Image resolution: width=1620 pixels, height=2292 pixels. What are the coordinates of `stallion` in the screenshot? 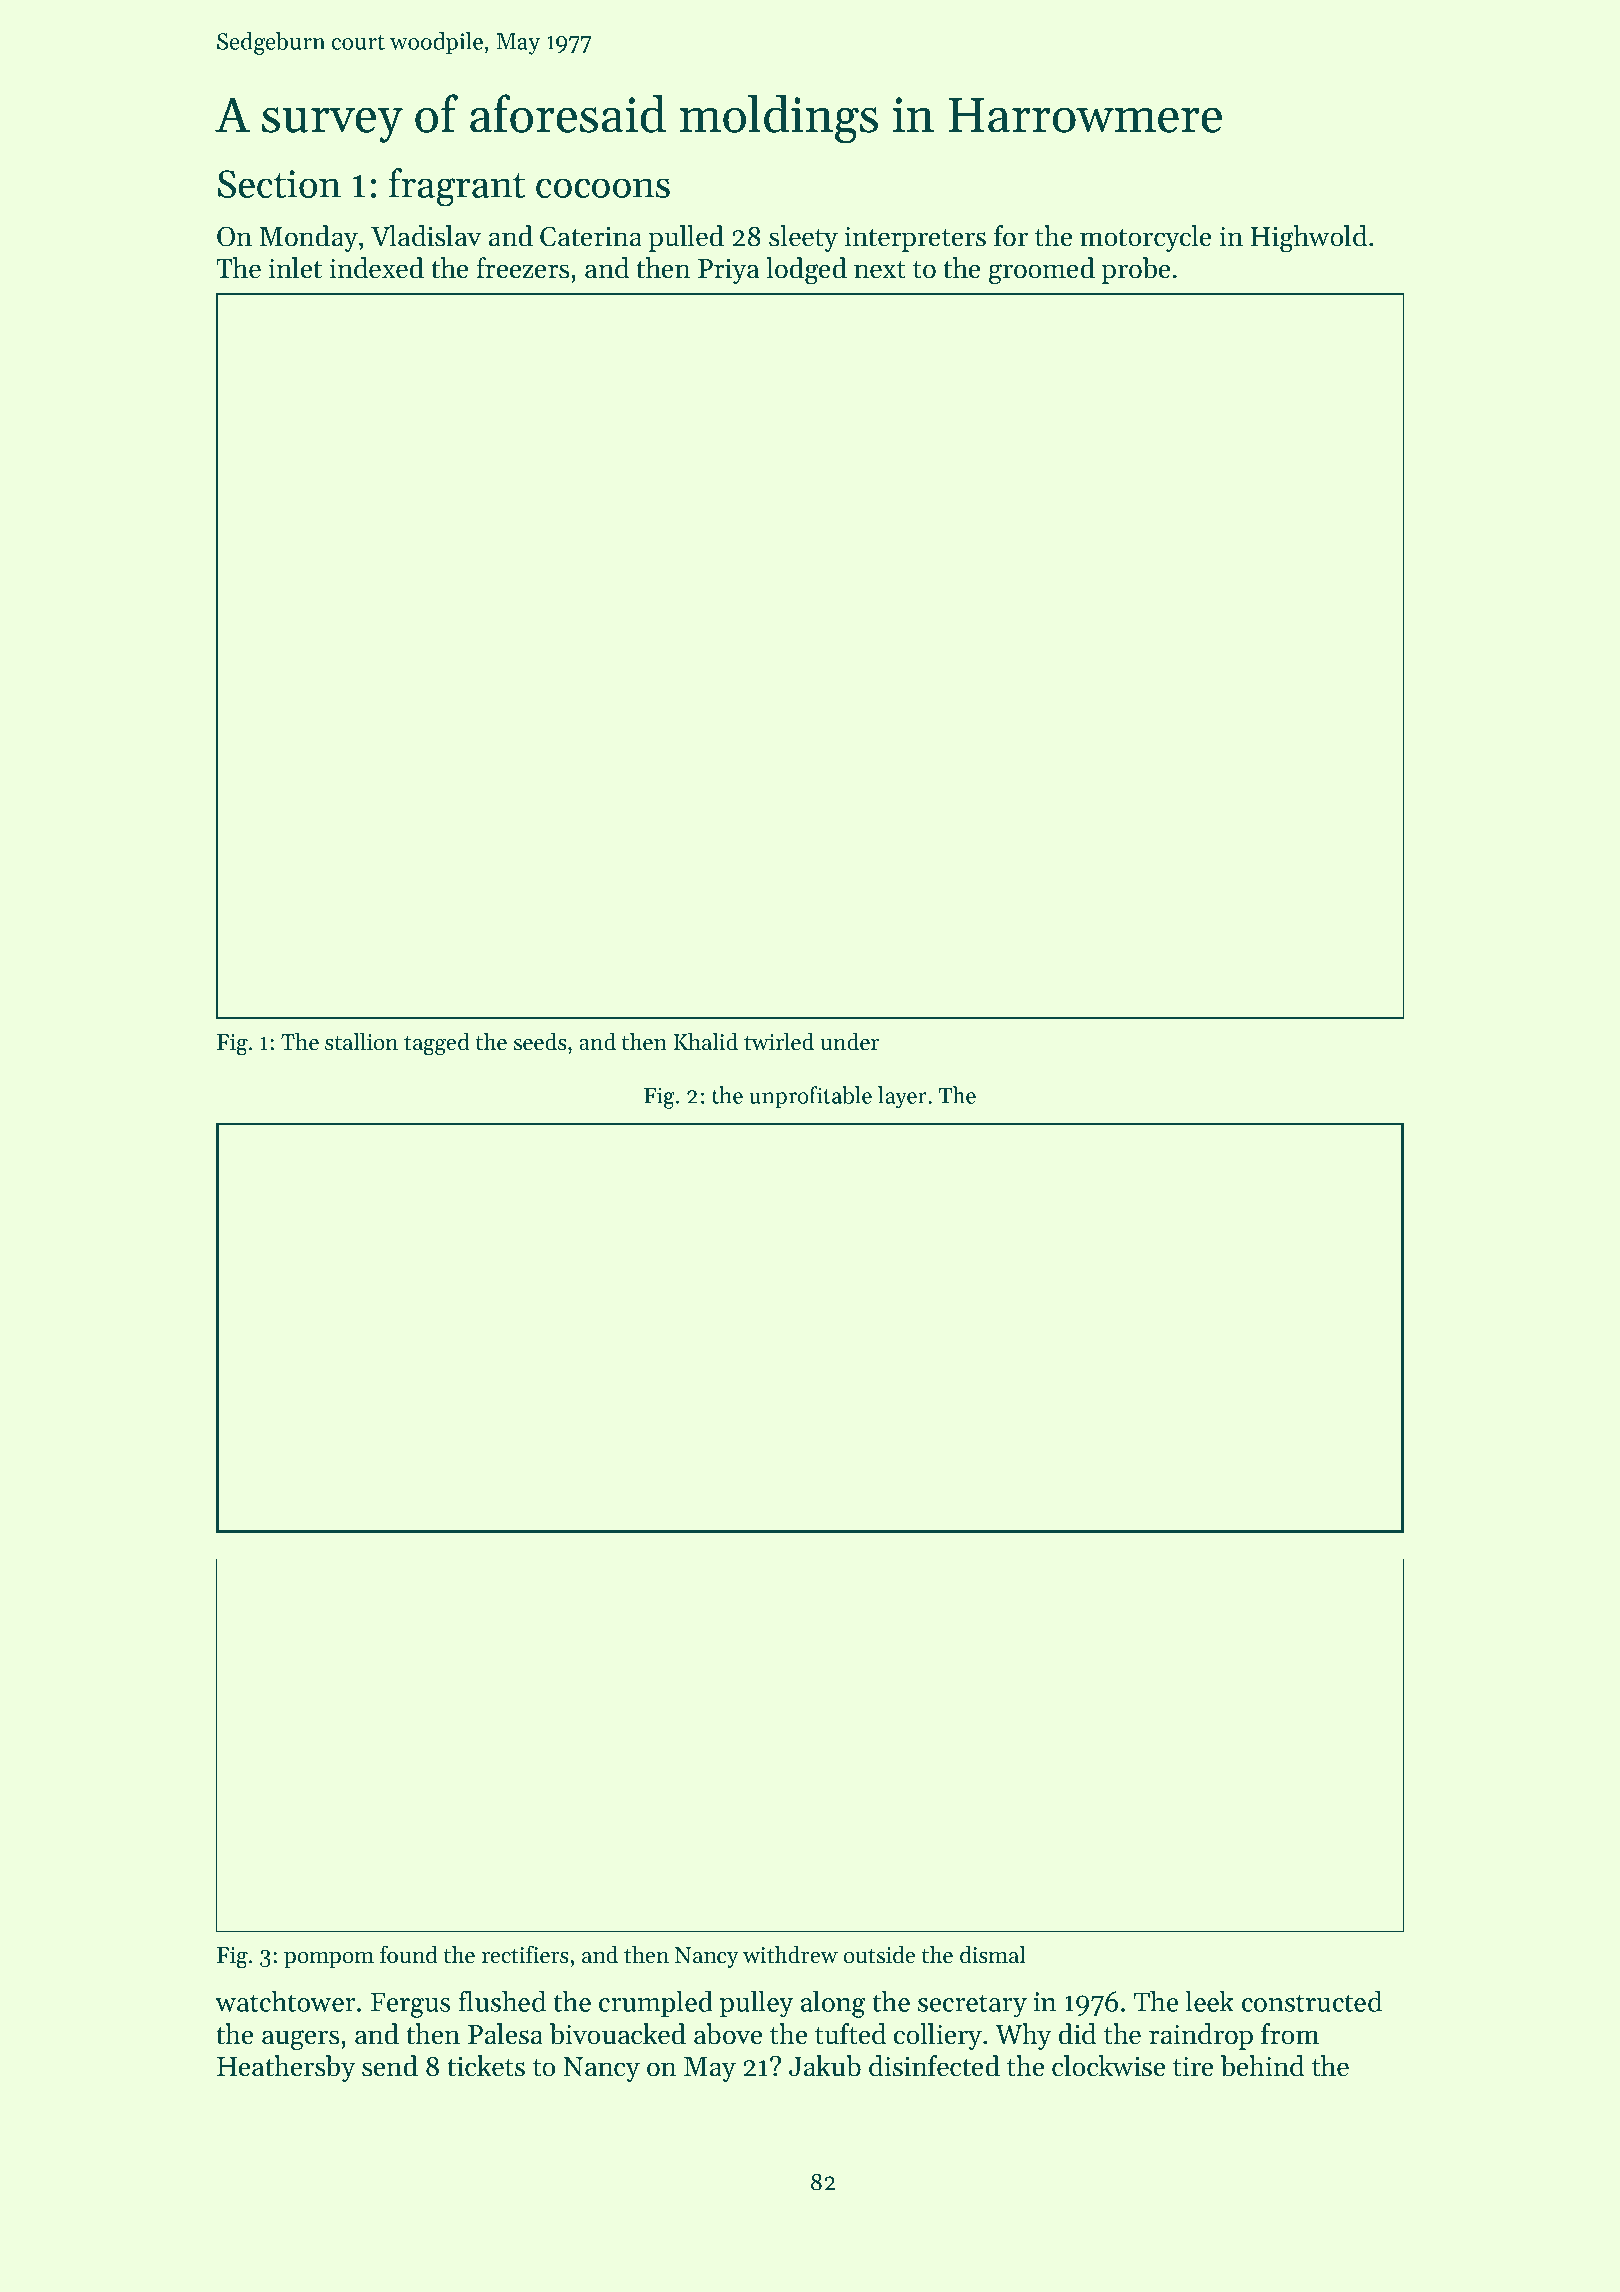 It's located at (361, 1042).
